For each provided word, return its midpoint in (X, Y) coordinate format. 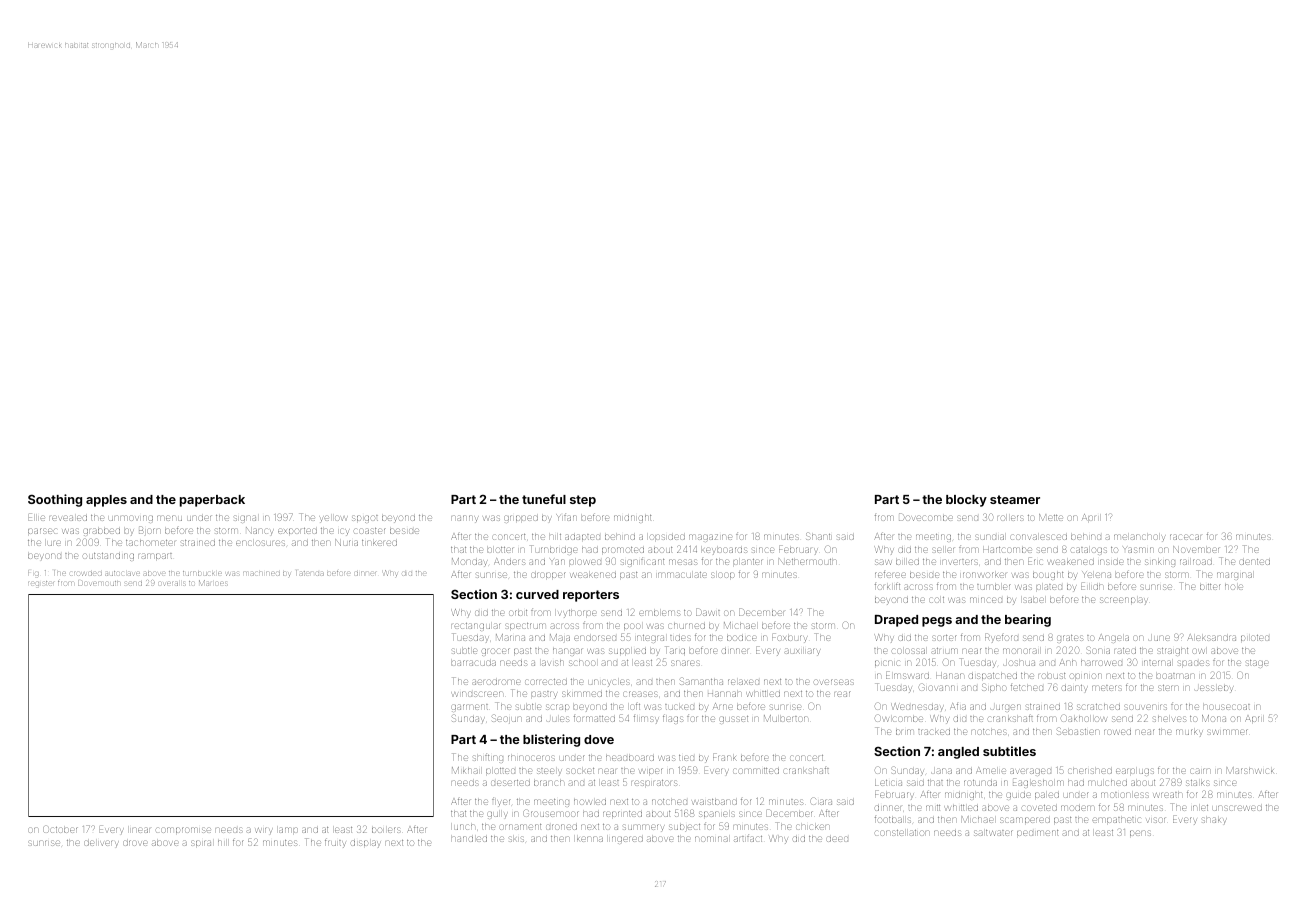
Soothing (55, 500)
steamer (1015, 499)
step (583, 501)
